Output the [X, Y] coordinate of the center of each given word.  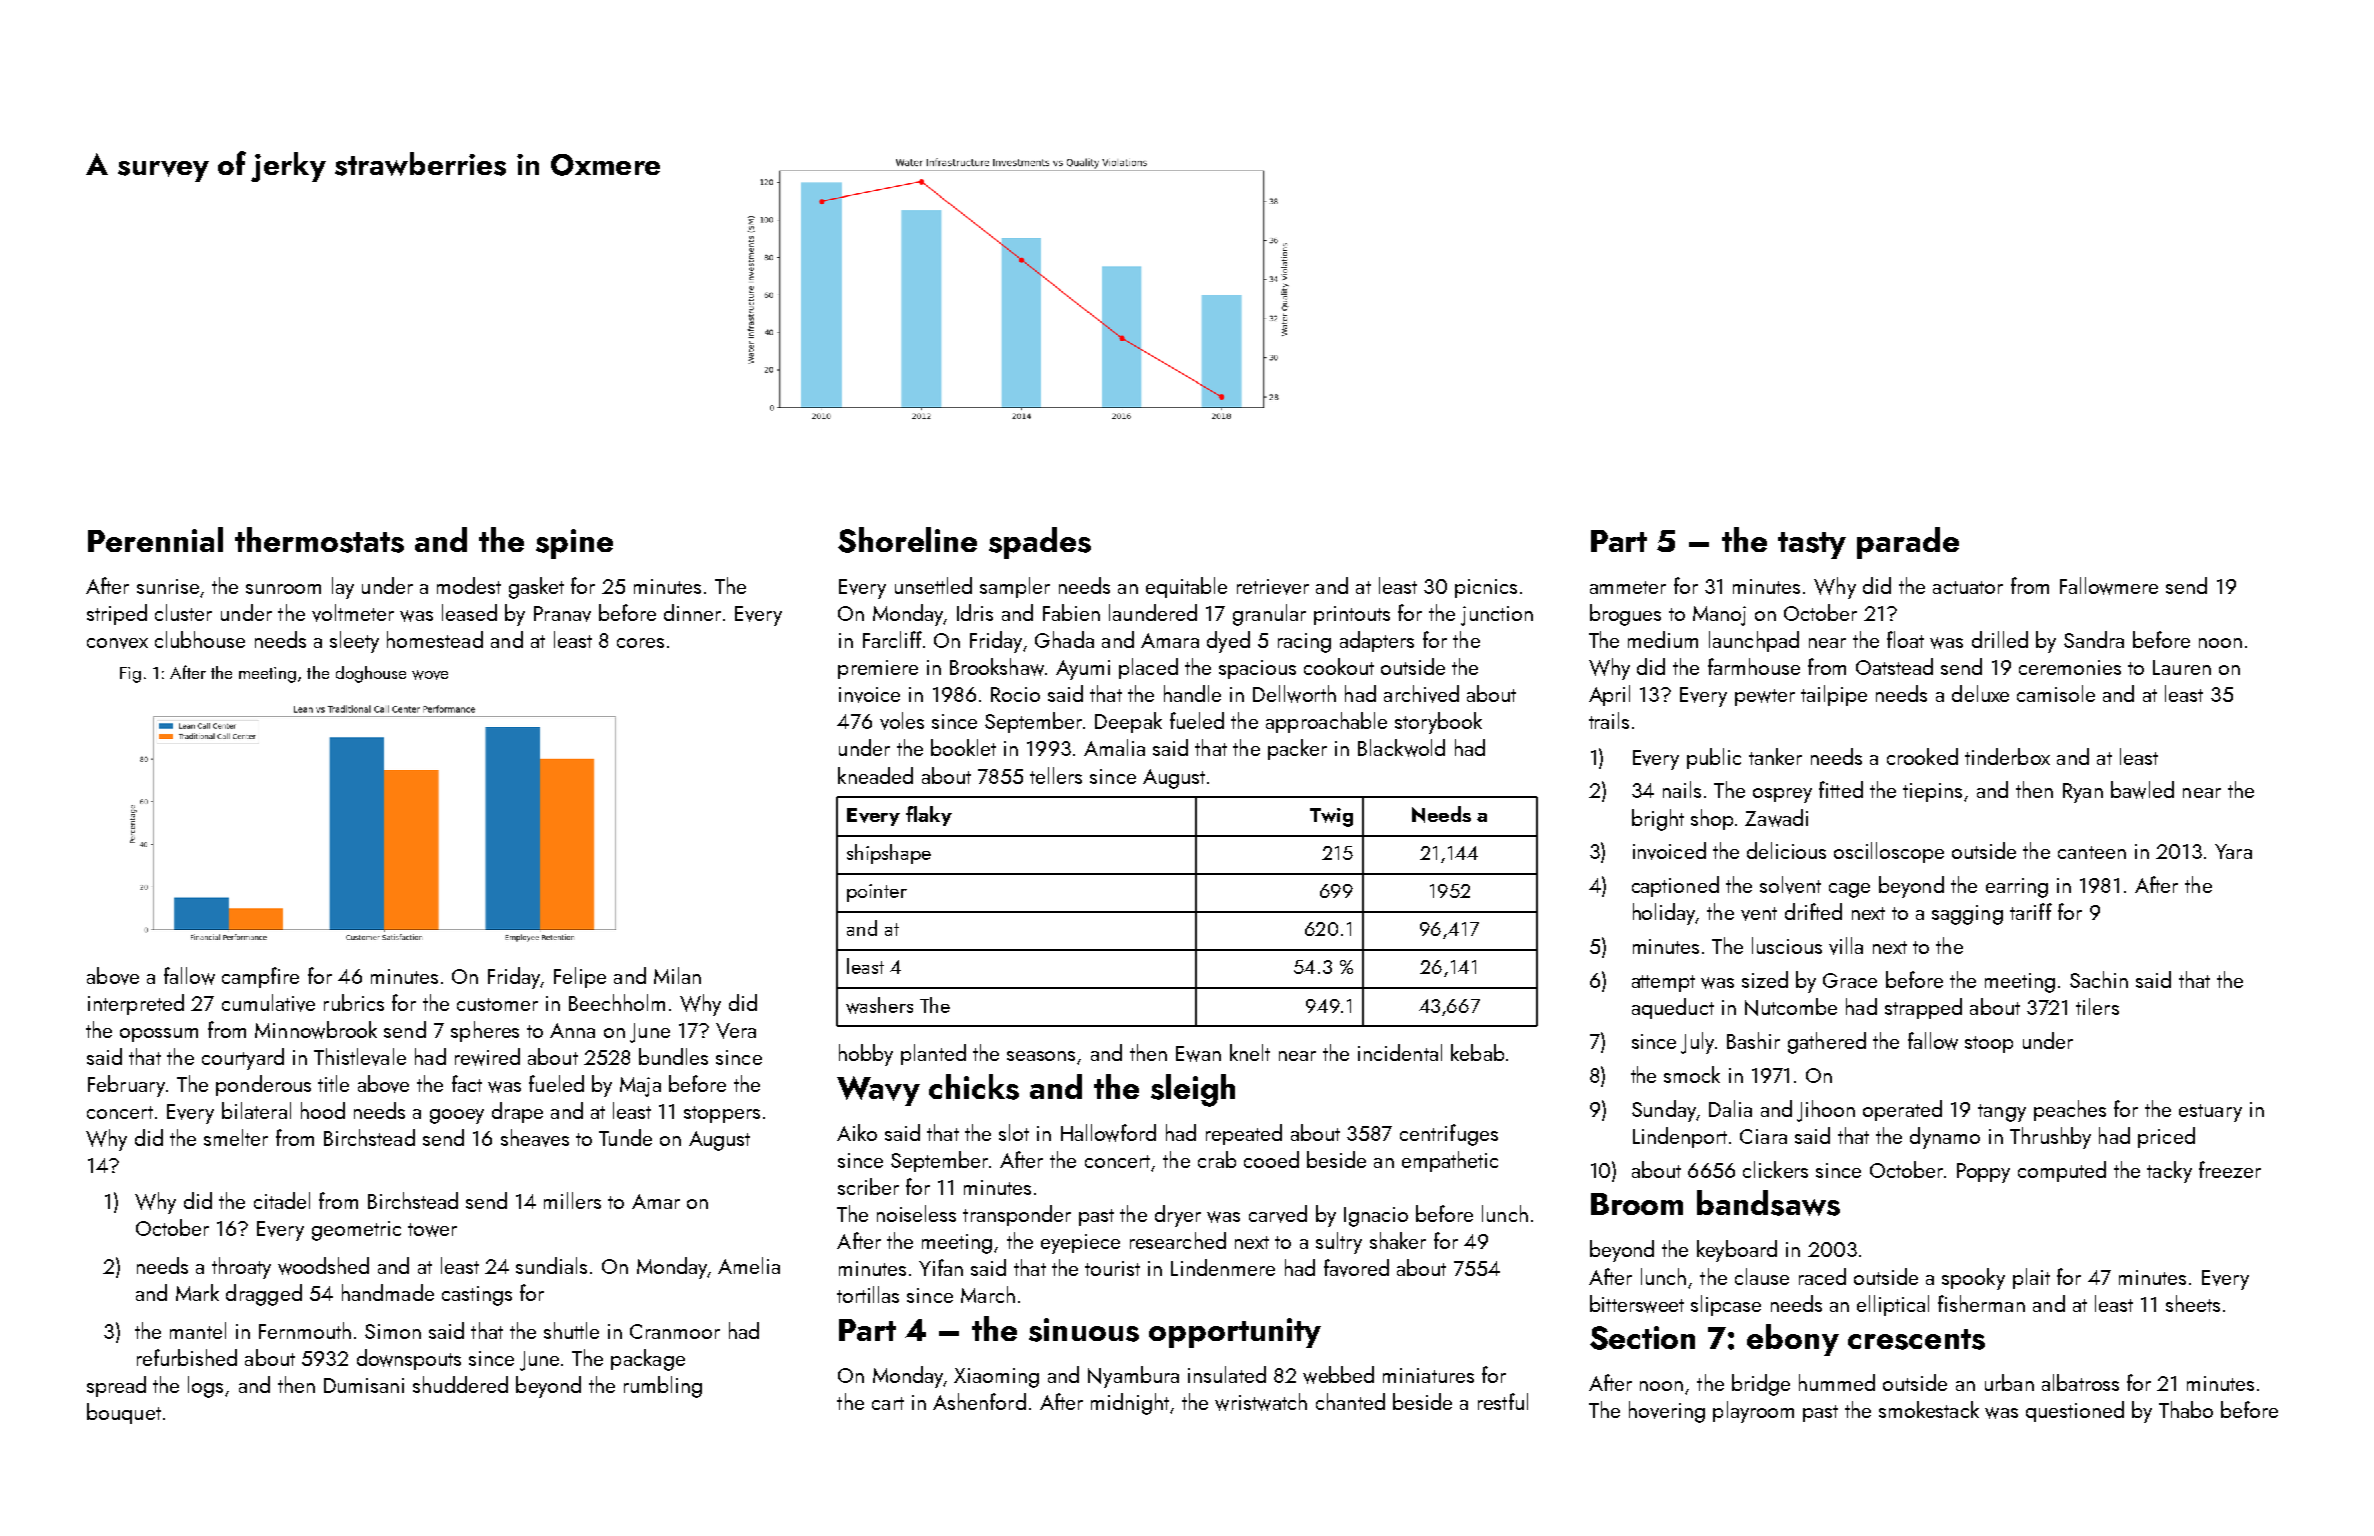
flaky [929, 816]
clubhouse [200, 639]
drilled [2000, 639]
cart [888, 1403]
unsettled [933, 585]
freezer [2230, 1169]
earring [2017, 888]
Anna [572, 1030]
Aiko [857, 1132]
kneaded [875, 775]
